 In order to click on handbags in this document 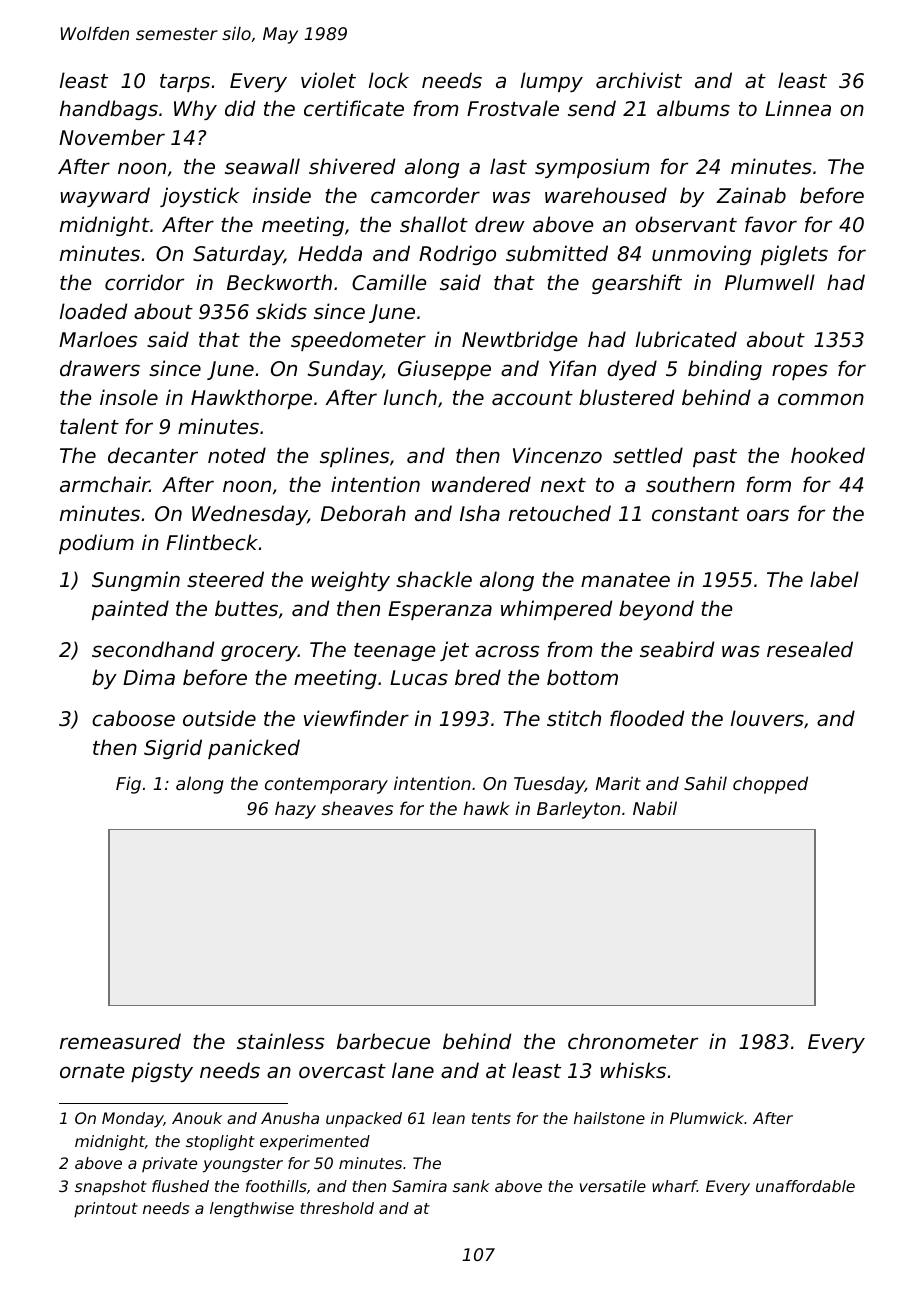, I will do `click(109, 110)`.
